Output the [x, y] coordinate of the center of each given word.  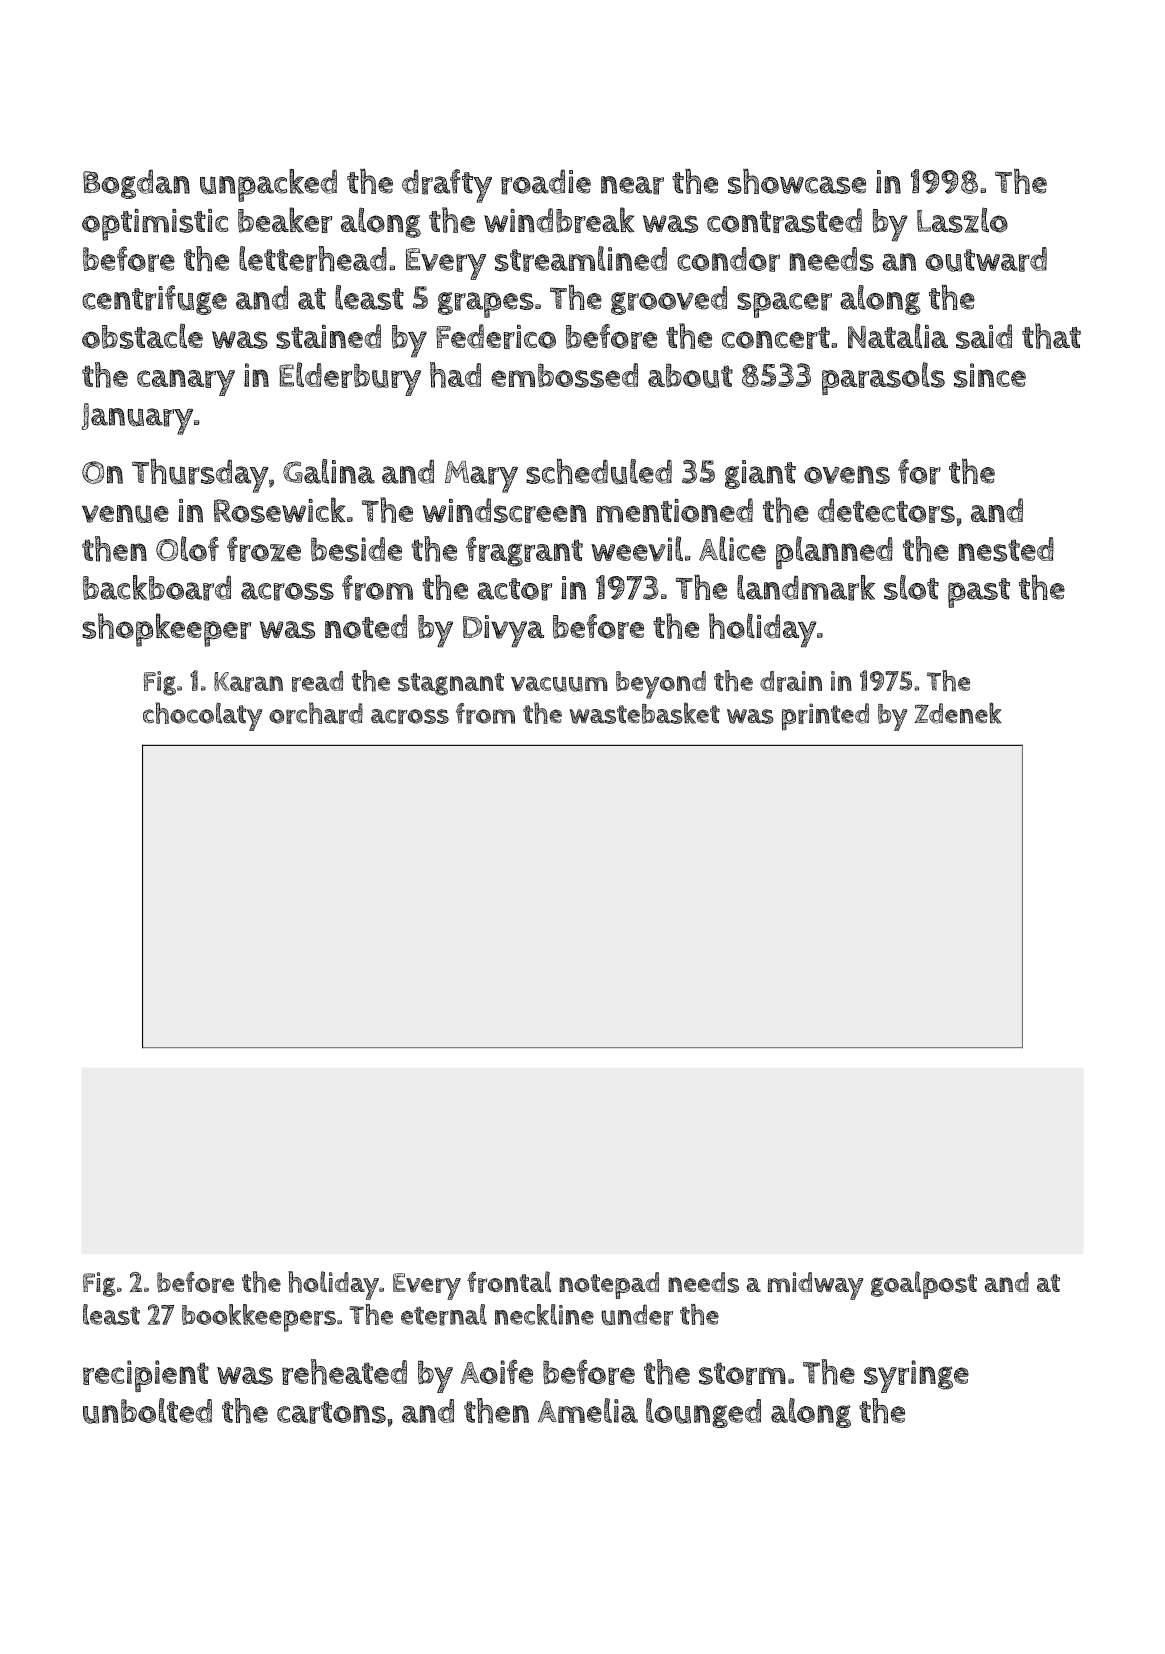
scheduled [599, 472]
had [455, 375]
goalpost [924, 1285]
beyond [661, 685]
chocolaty [203, 716]
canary [186, 382]
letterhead [313, 259]
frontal [509, 1282]
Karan [248, 682]
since [990, 375]
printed [825, 717]
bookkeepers [259, 1318]
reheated [344, 1372]
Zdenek [958, 713]
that [1051, 336]
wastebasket [644, 713]
